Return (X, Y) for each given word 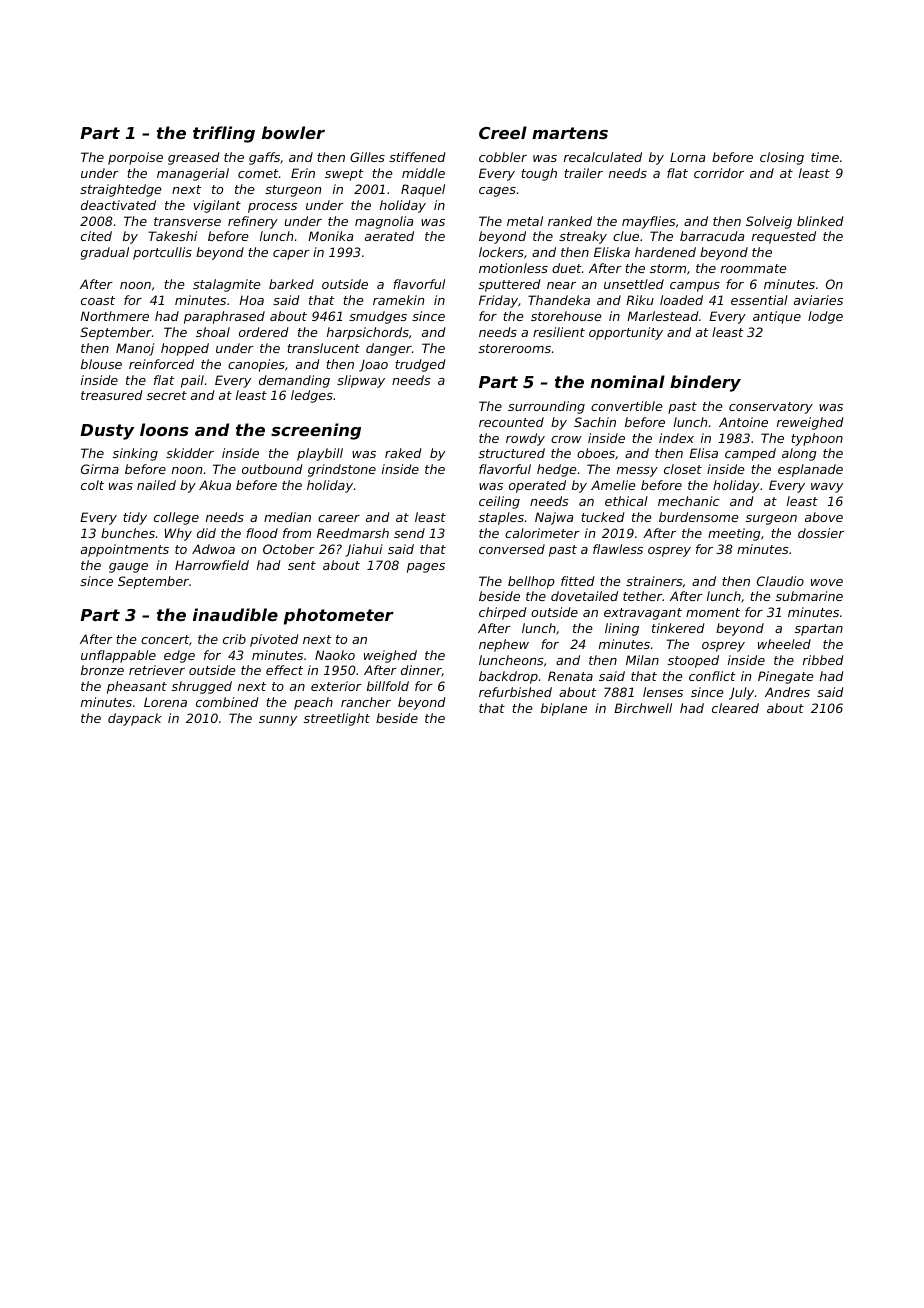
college (176, 518)
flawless (618, 549)
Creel (503, 132)
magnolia (384, 222)
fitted (578, 581)
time (825, 157)
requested (784, 237)
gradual (105, 253)
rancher (366, 702)
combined (227, 702)
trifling (224, 134)
